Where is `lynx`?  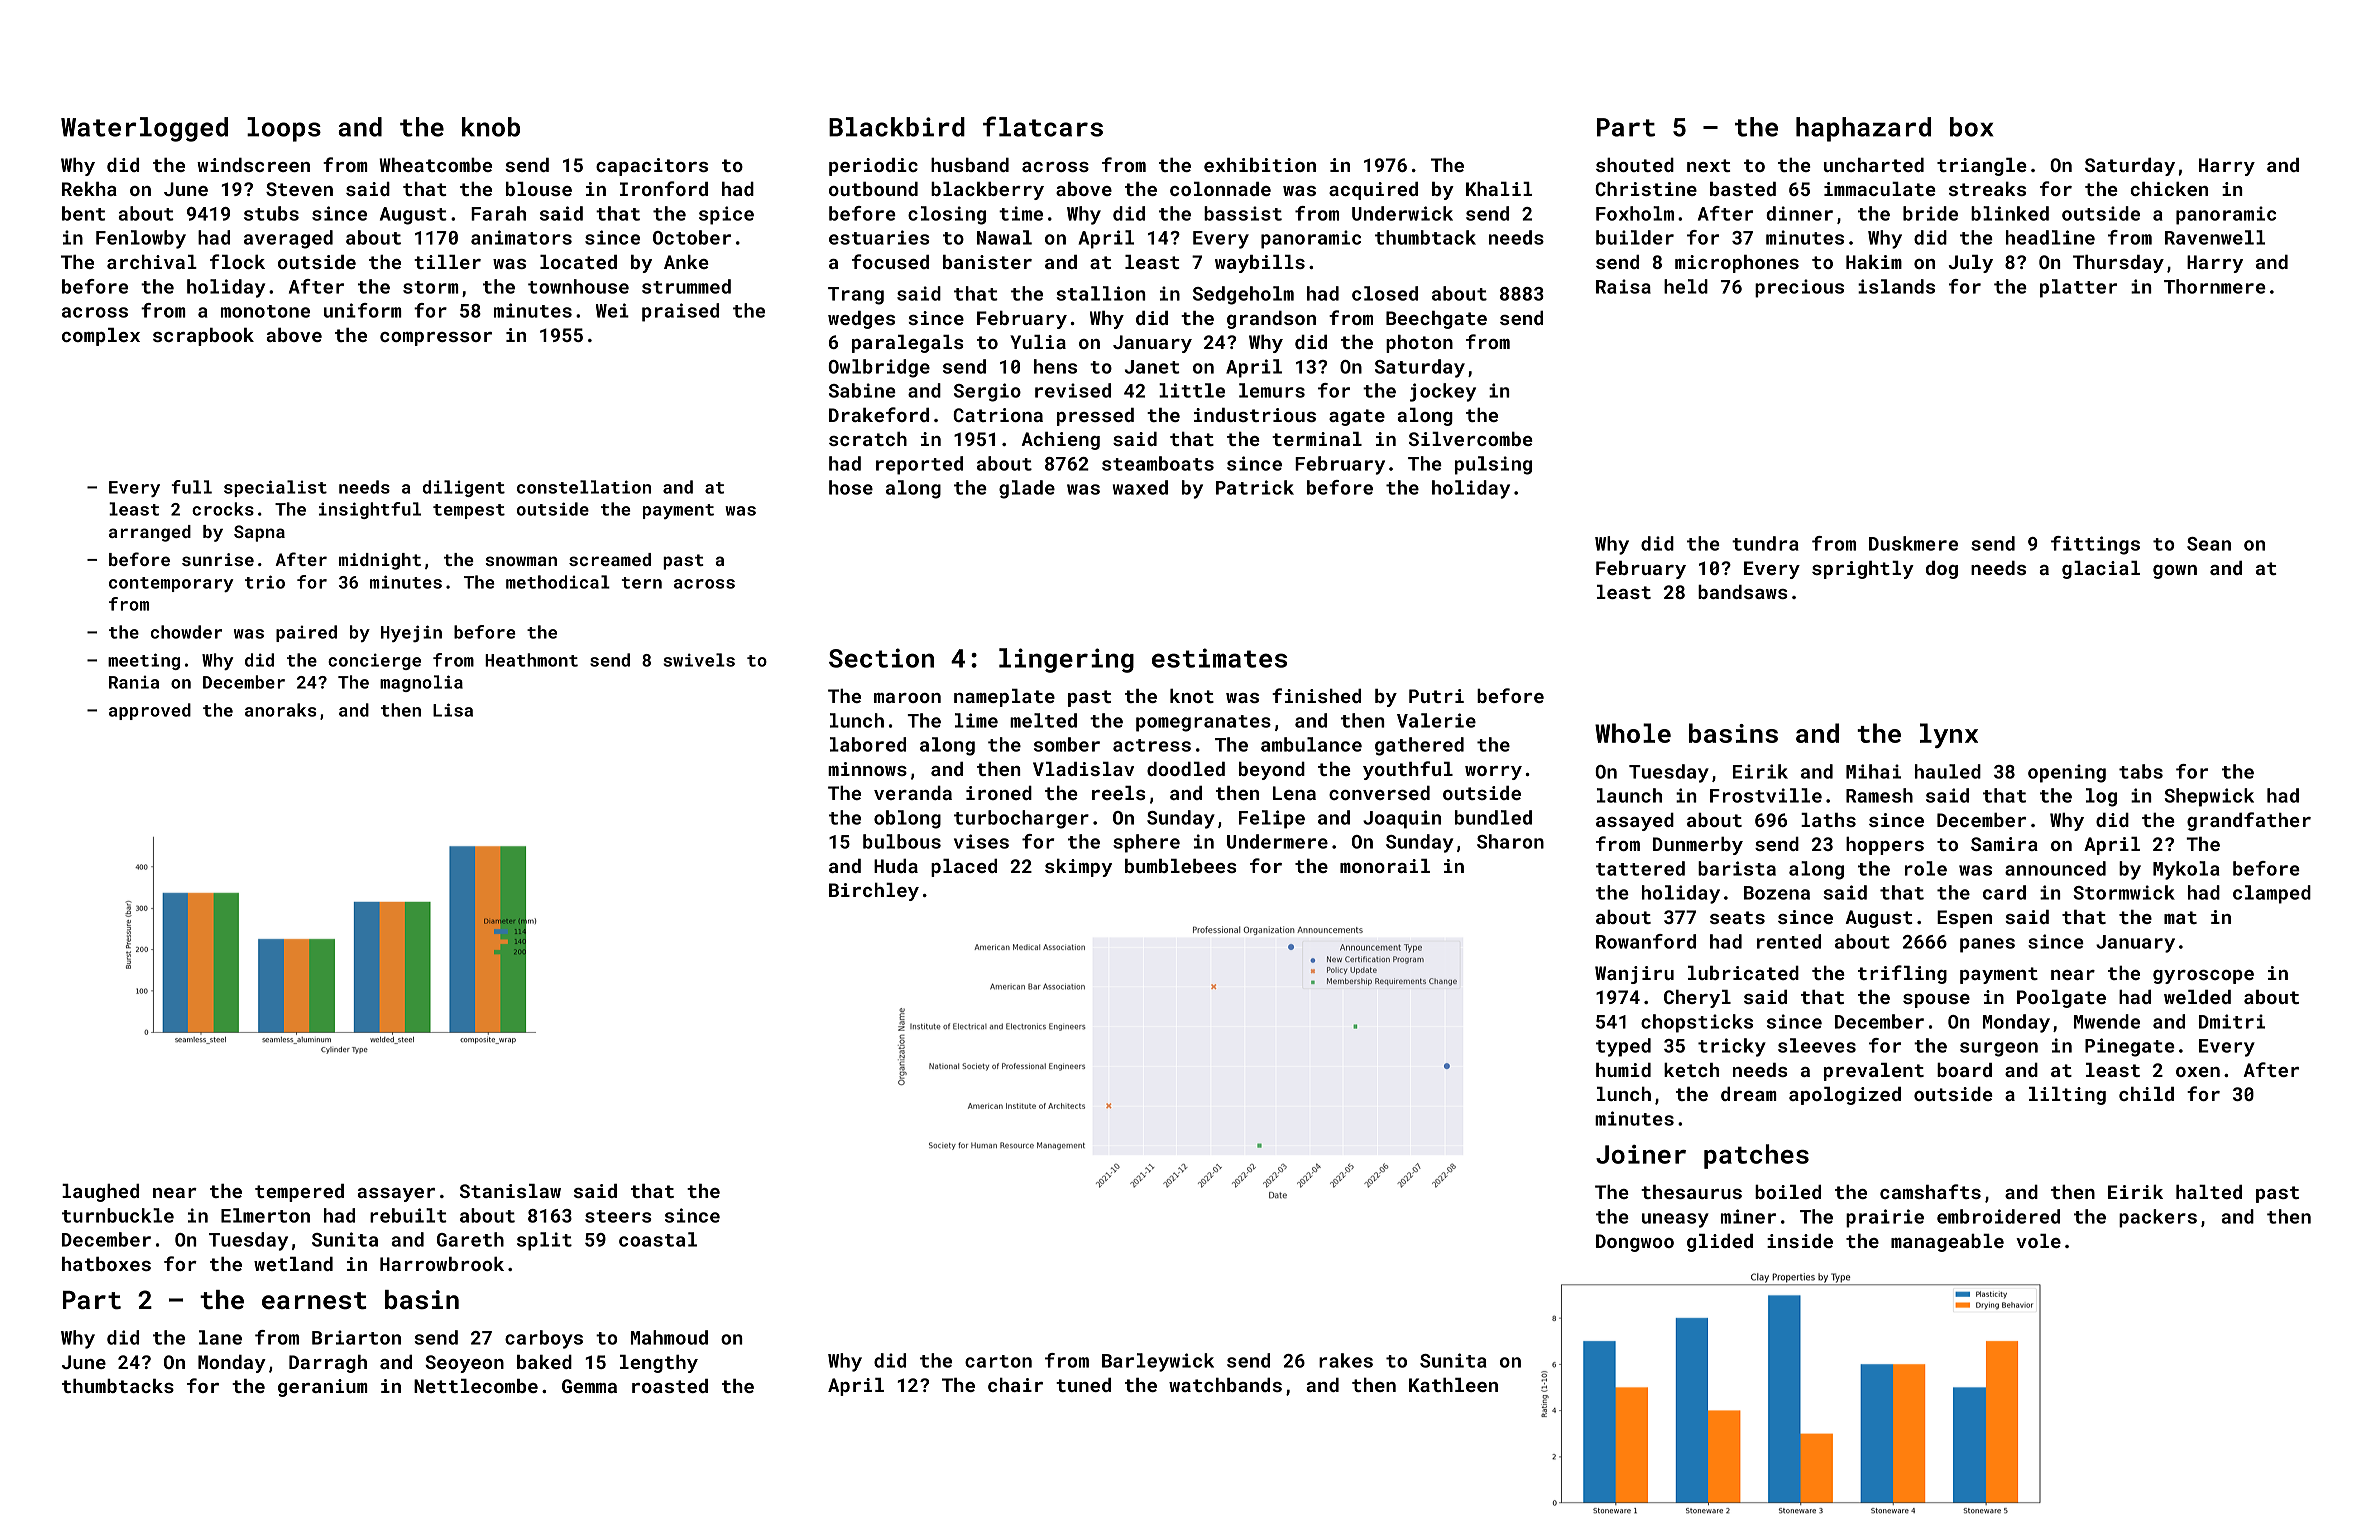 lynx is located at coordinates (1949, 735).
